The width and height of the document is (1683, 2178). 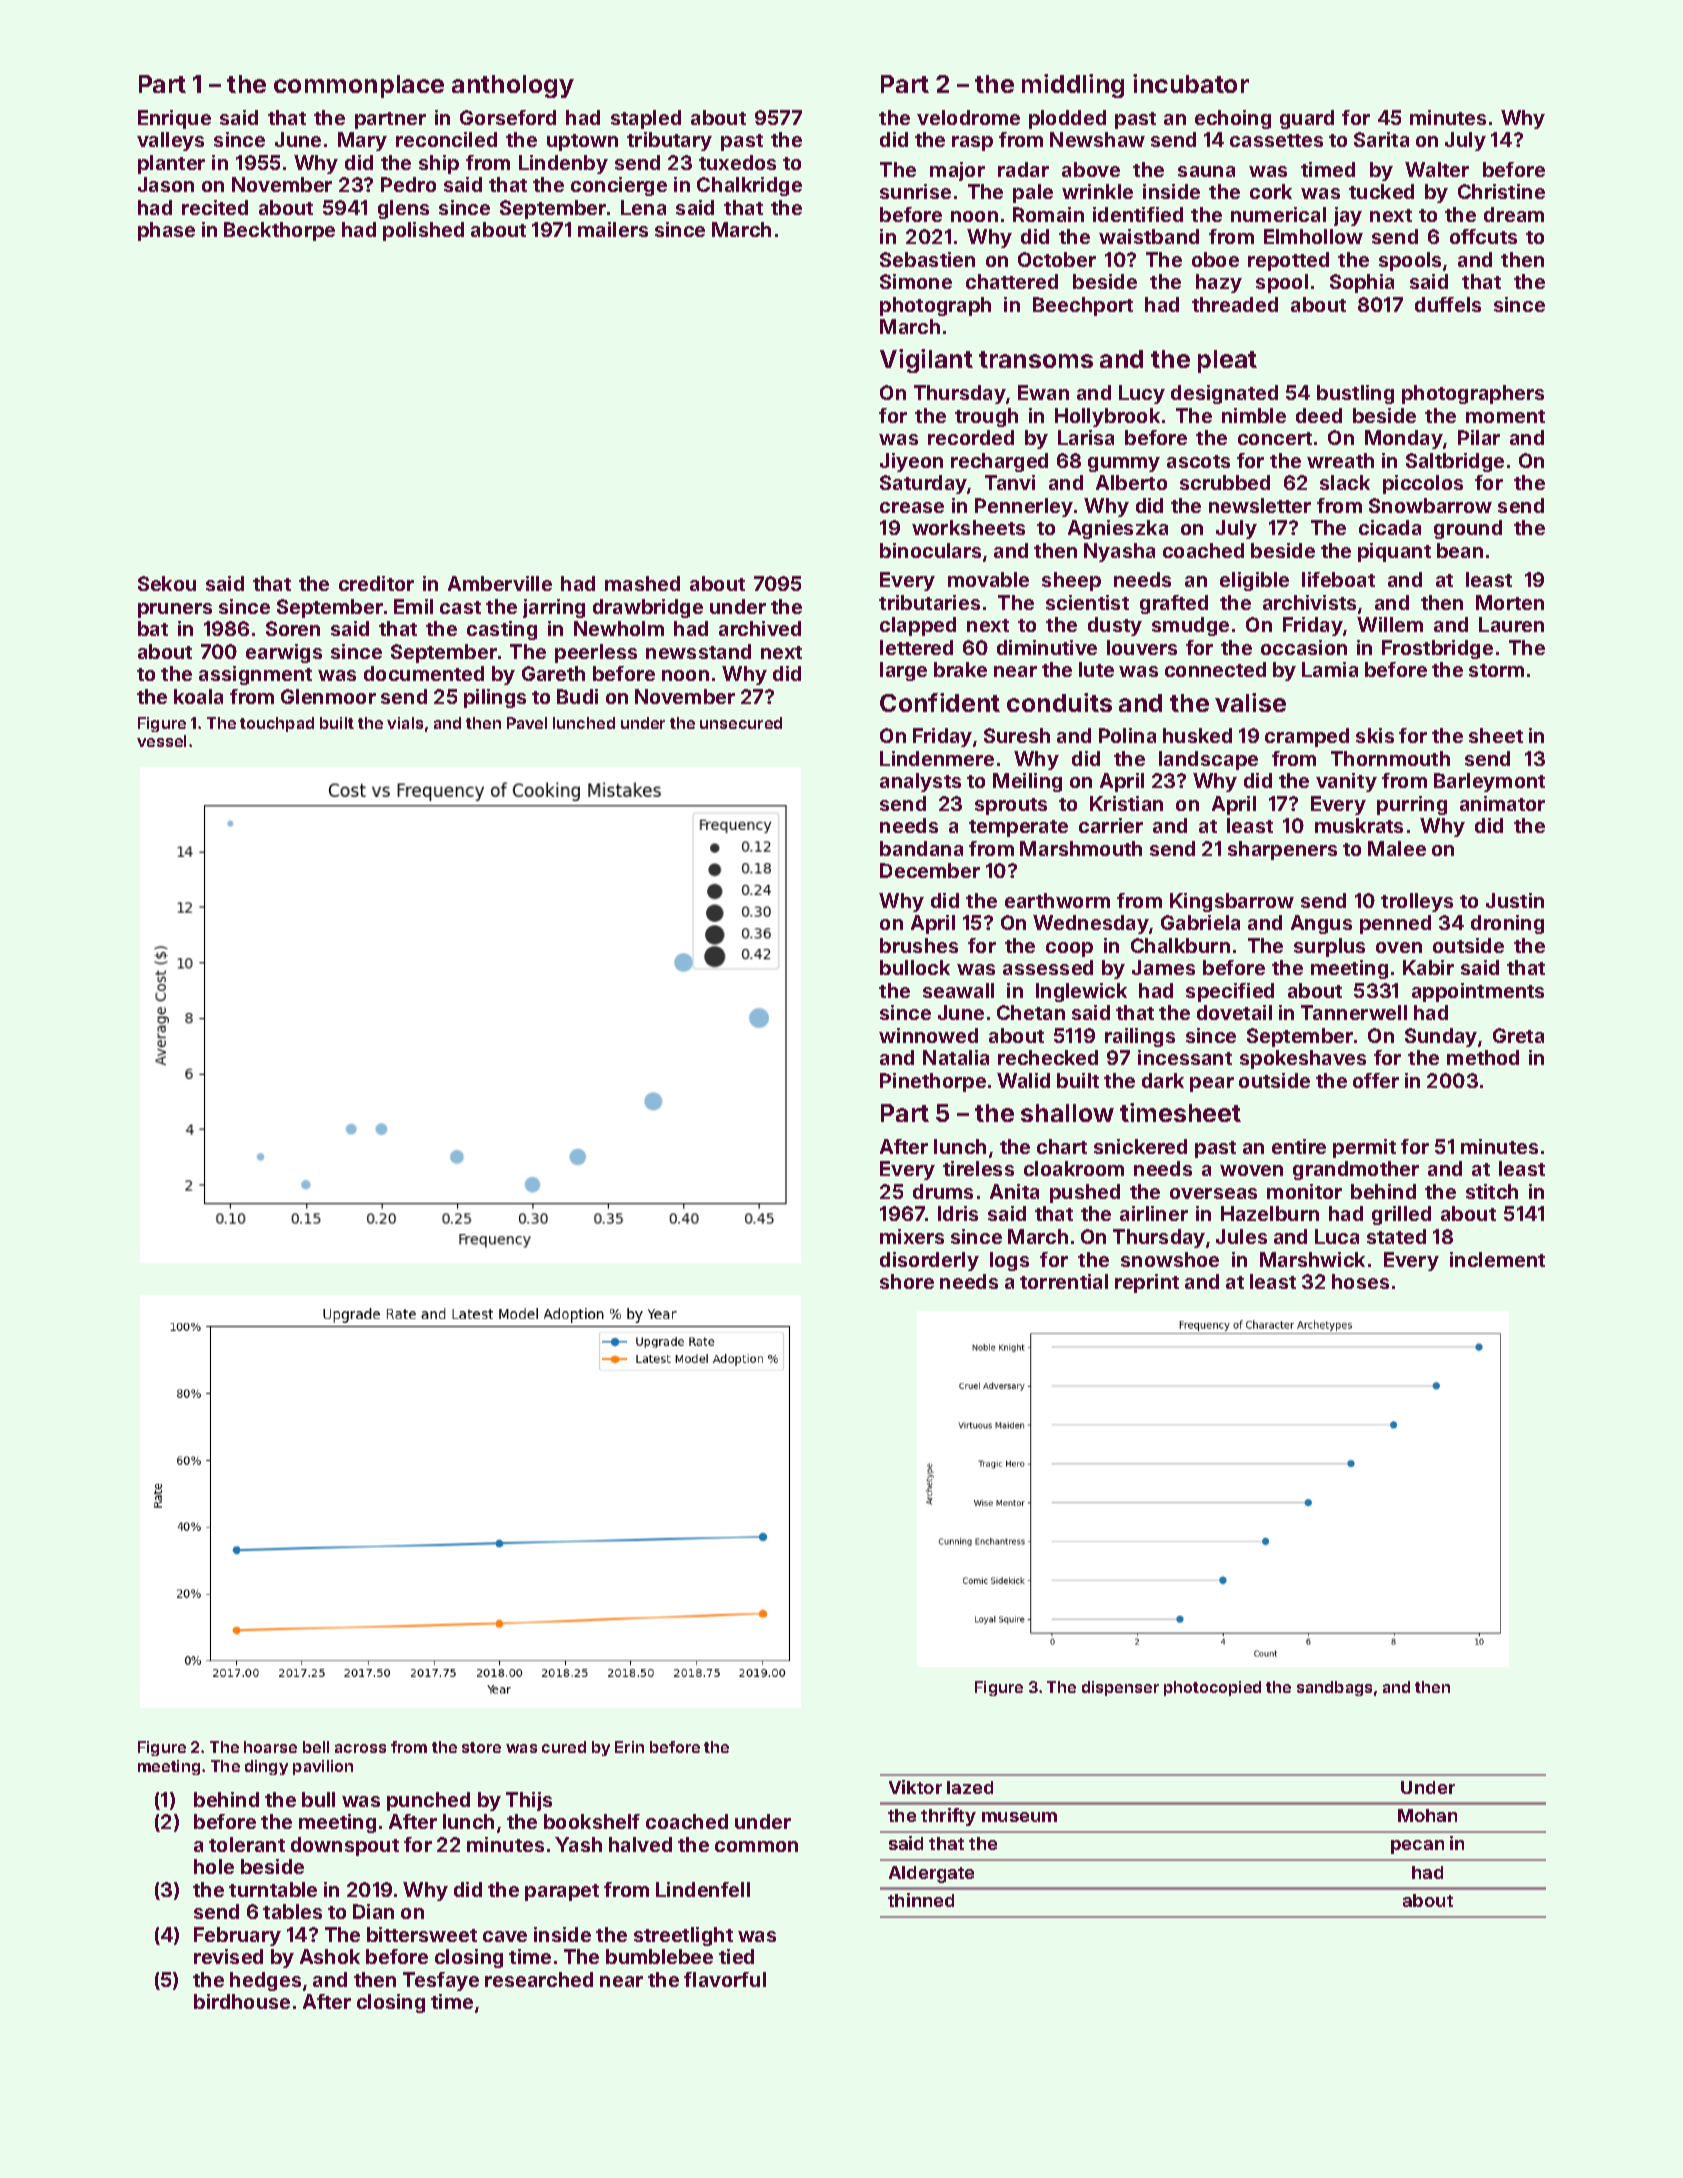 What do you see at coordinates (270, 1747) in the document?
I see `hoarse` at bounding box center [270, 1747].
